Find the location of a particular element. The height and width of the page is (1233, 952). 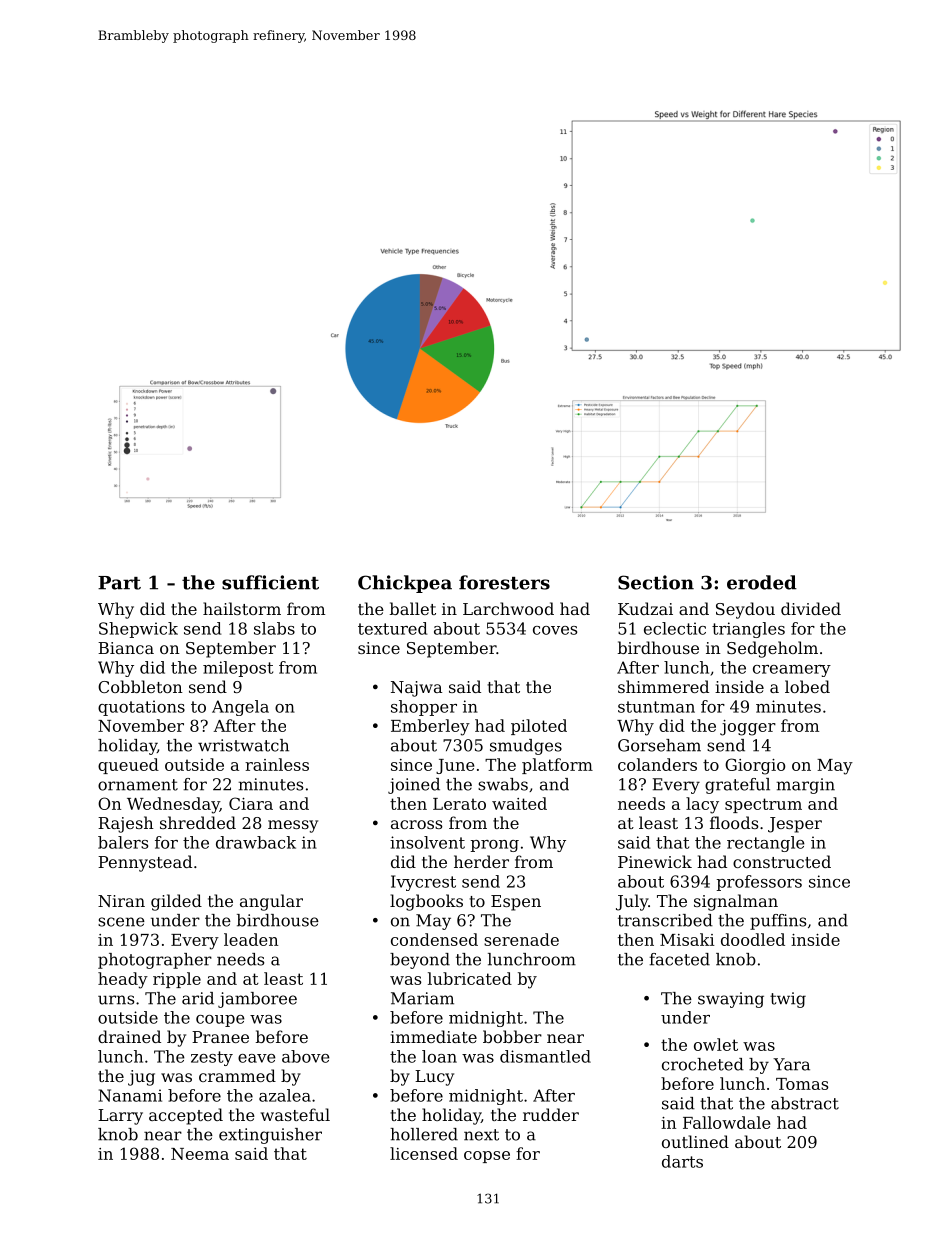

Part is located at coordinates (119, 583).
